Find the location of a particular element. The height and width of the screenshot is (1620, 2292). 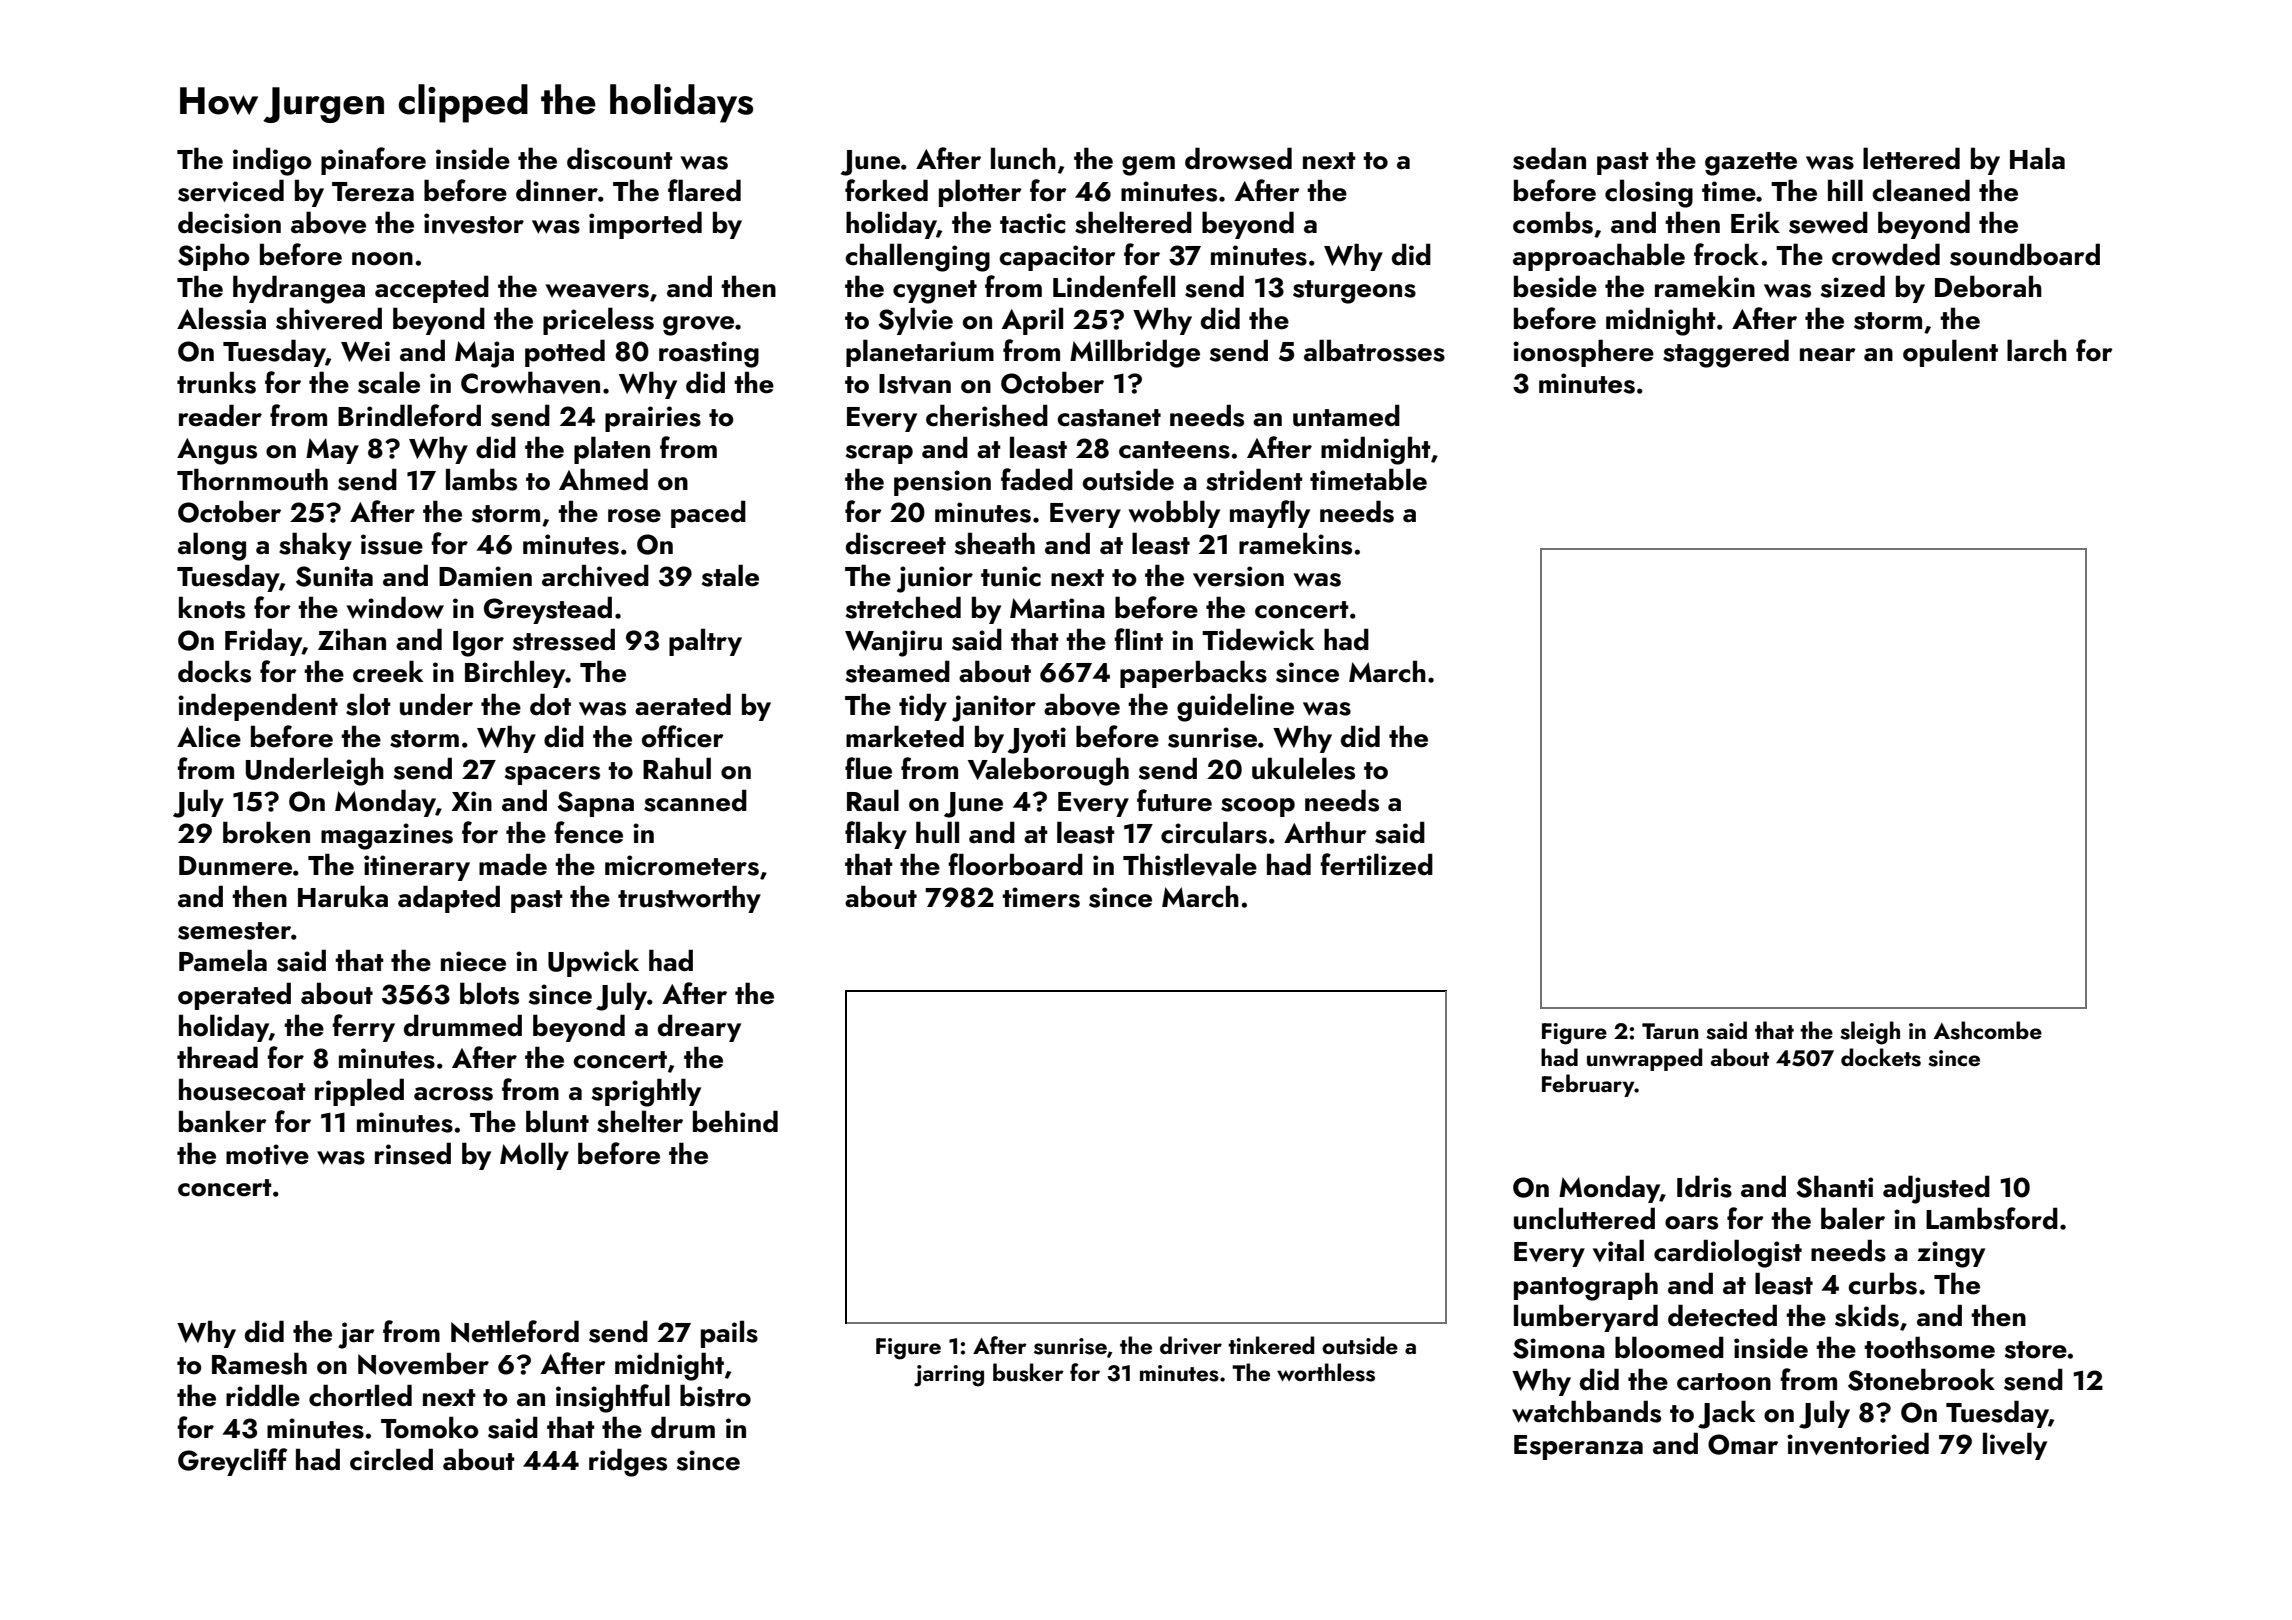

drowsed is located at coordinates (1238, 158).
